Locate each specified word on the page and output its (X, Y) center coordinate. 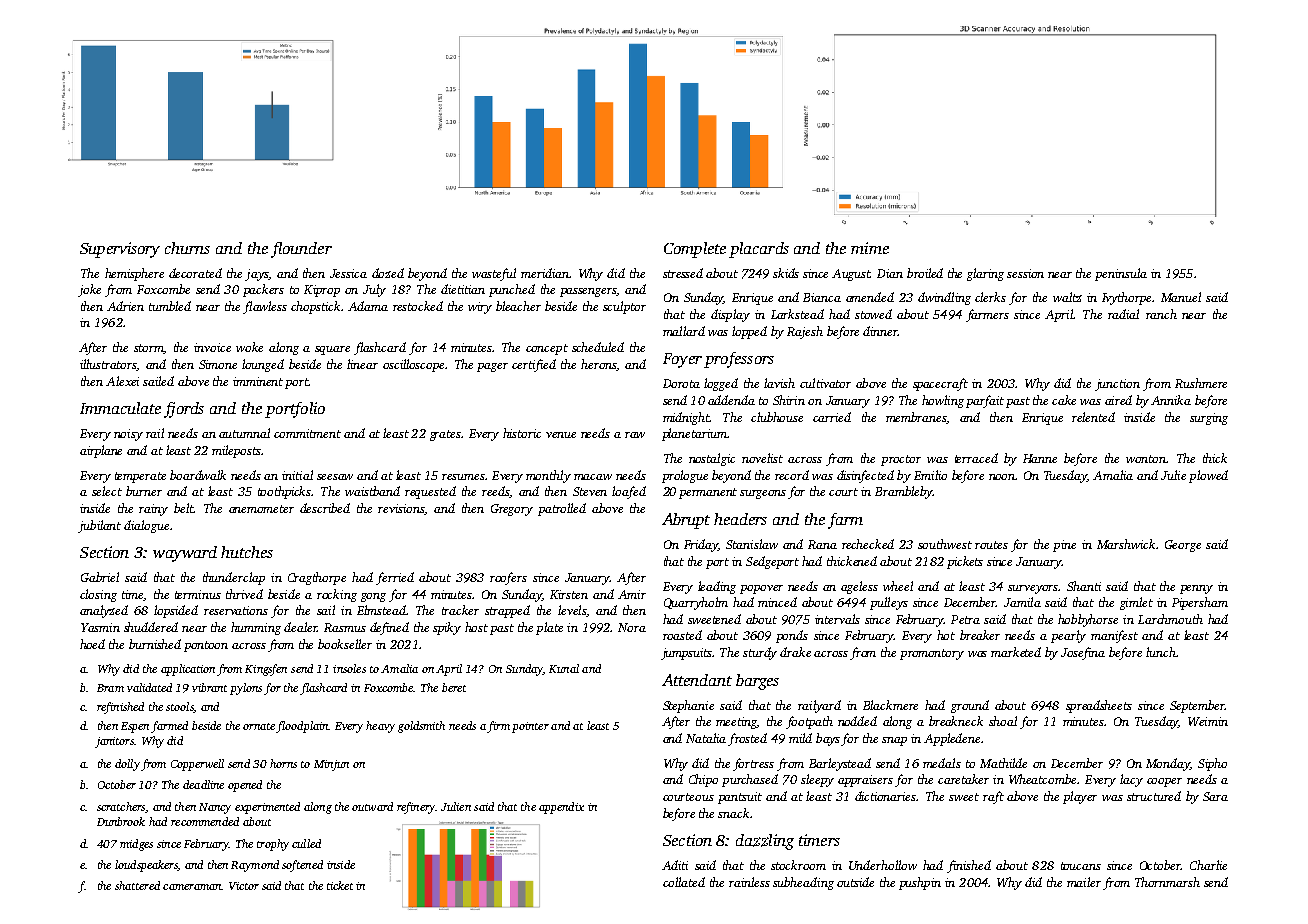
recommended (205, 821)
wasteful (494, 274)
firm (498, 727)
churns (187, 248)
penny (1196, 589)
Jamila (1022, 602)
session (1025, 273)
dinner (880, 331)
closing (98, 595)
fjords (184, 410)
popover (761, 589)
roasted (682, 635)
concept (547, 349)
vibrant (209, 687)
